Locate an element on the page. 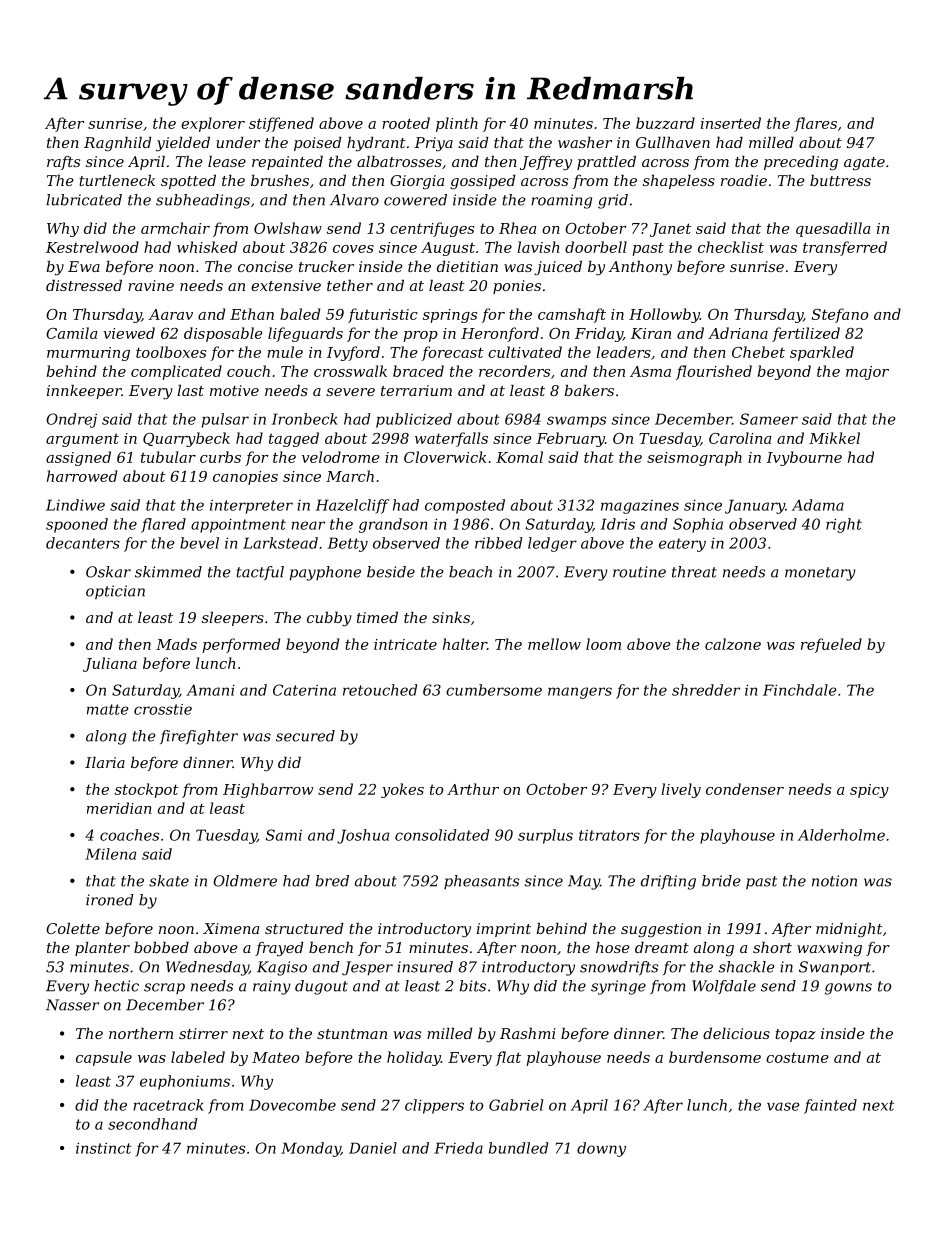  coves is located at coordinates (353, 249).
